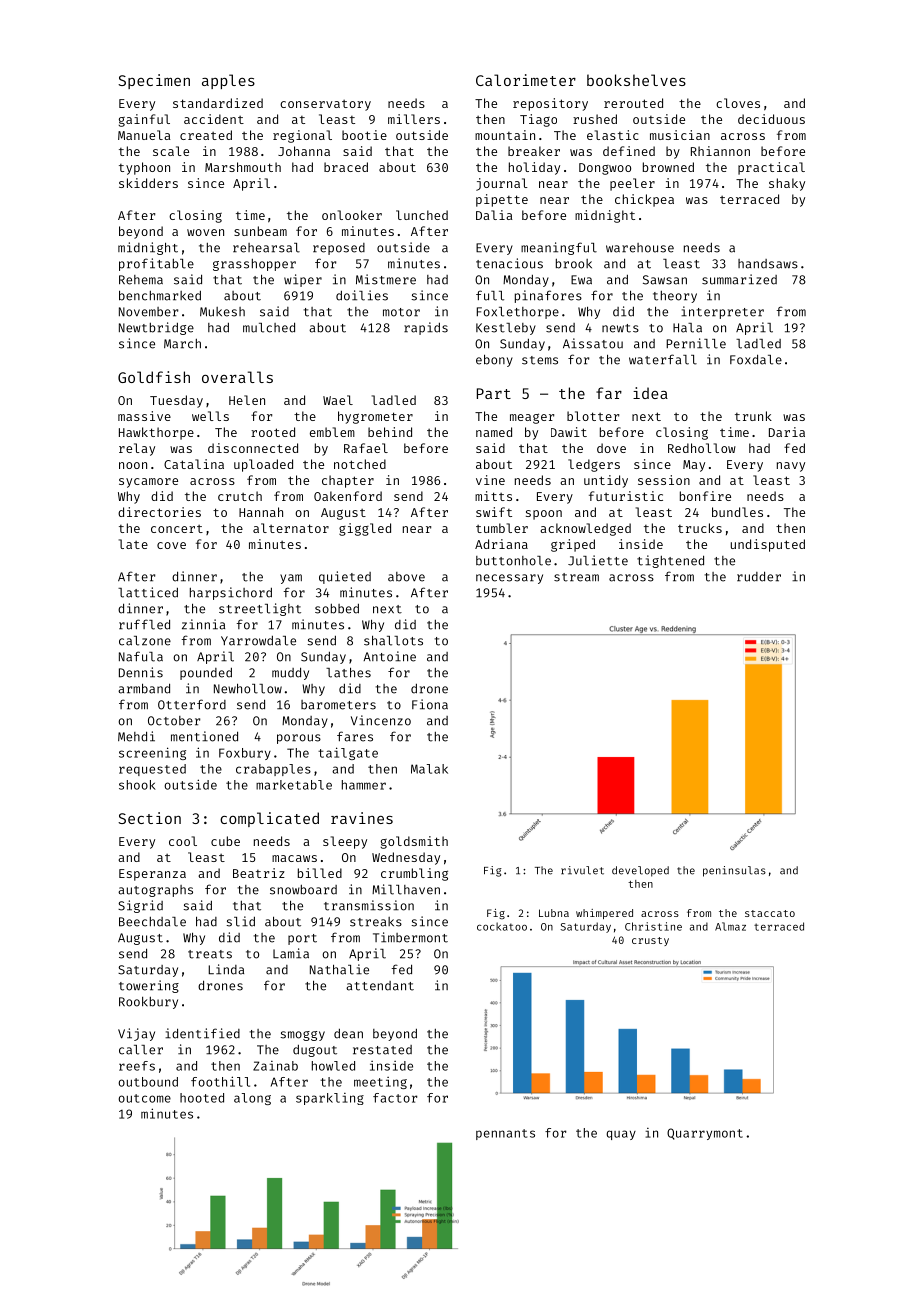 This image has width=924, height=1308. I want to click on rudder, so click(759, 576).
